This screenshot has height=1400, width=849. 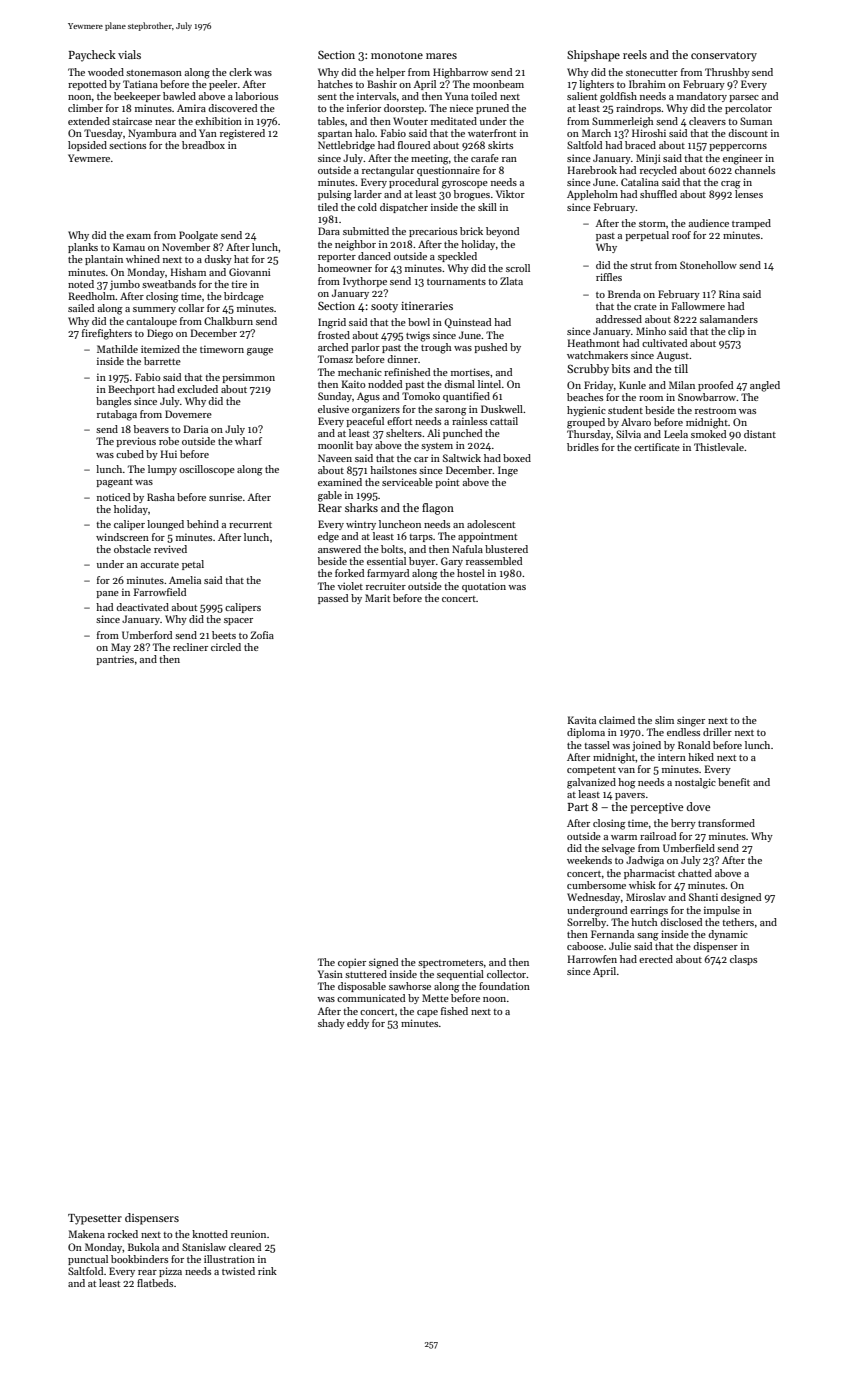 I want to click on fished, so click(x=454, y=1011).
